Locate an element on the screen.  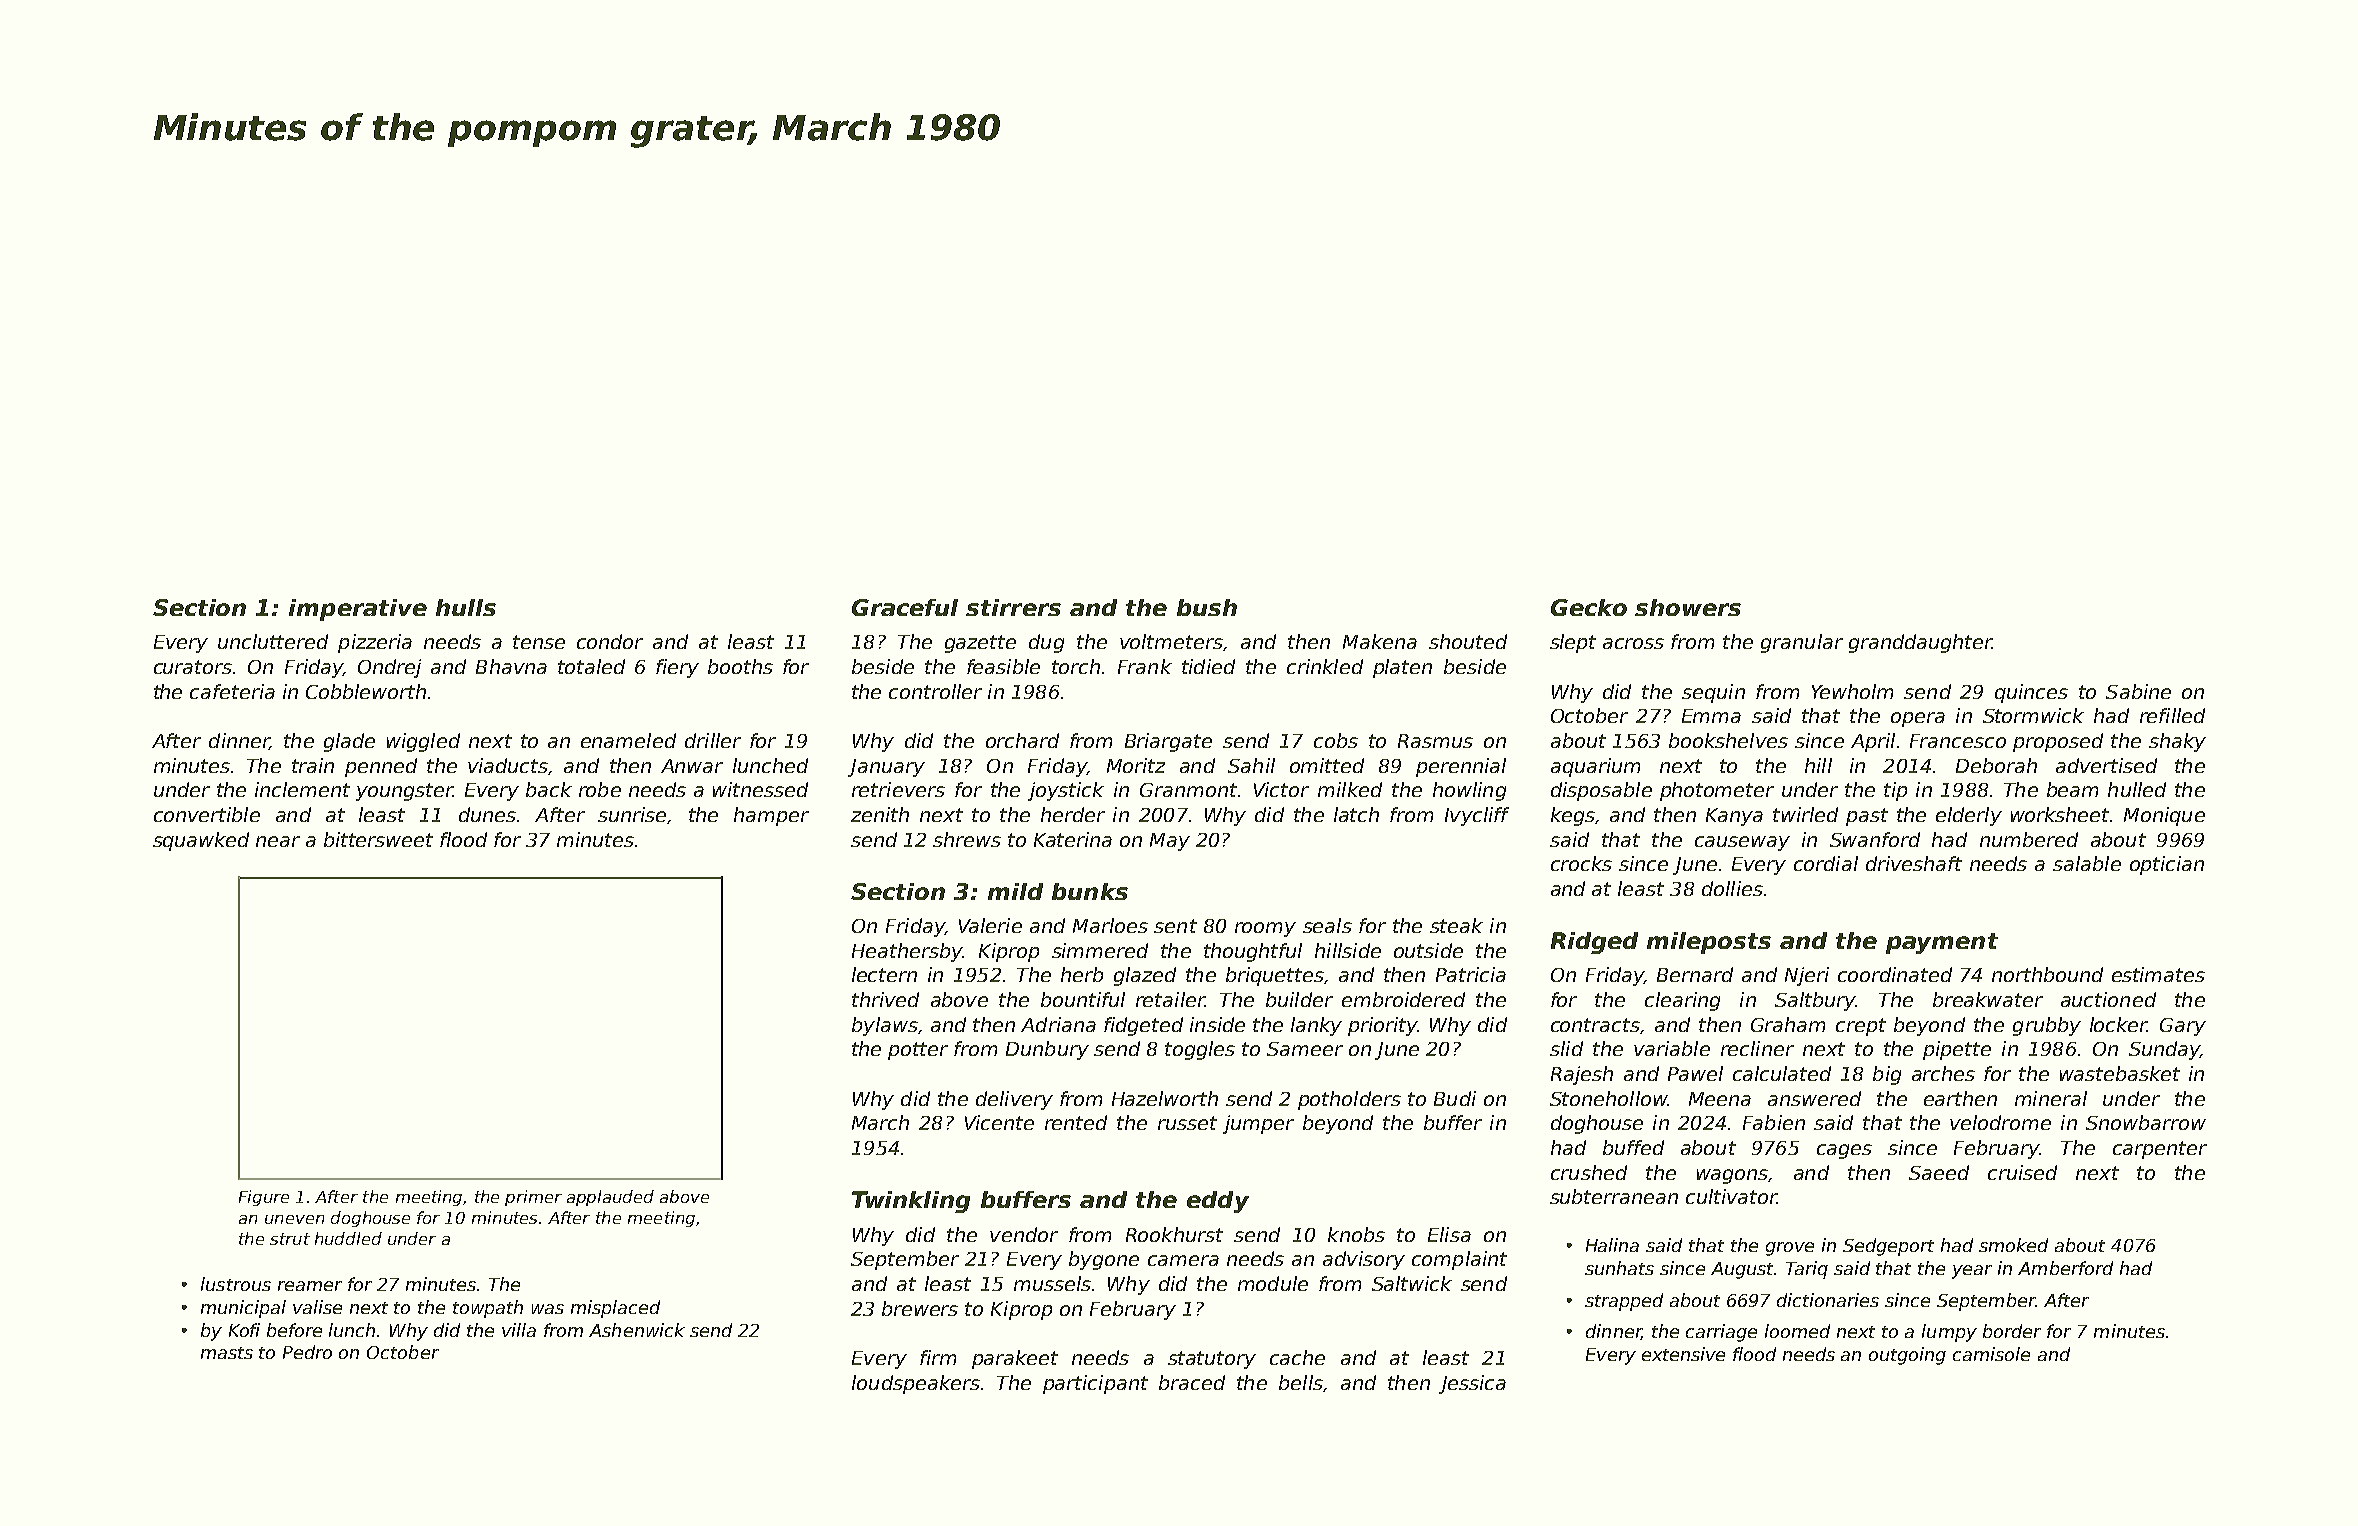
Bernard is located at coordinates (1695, 974).
